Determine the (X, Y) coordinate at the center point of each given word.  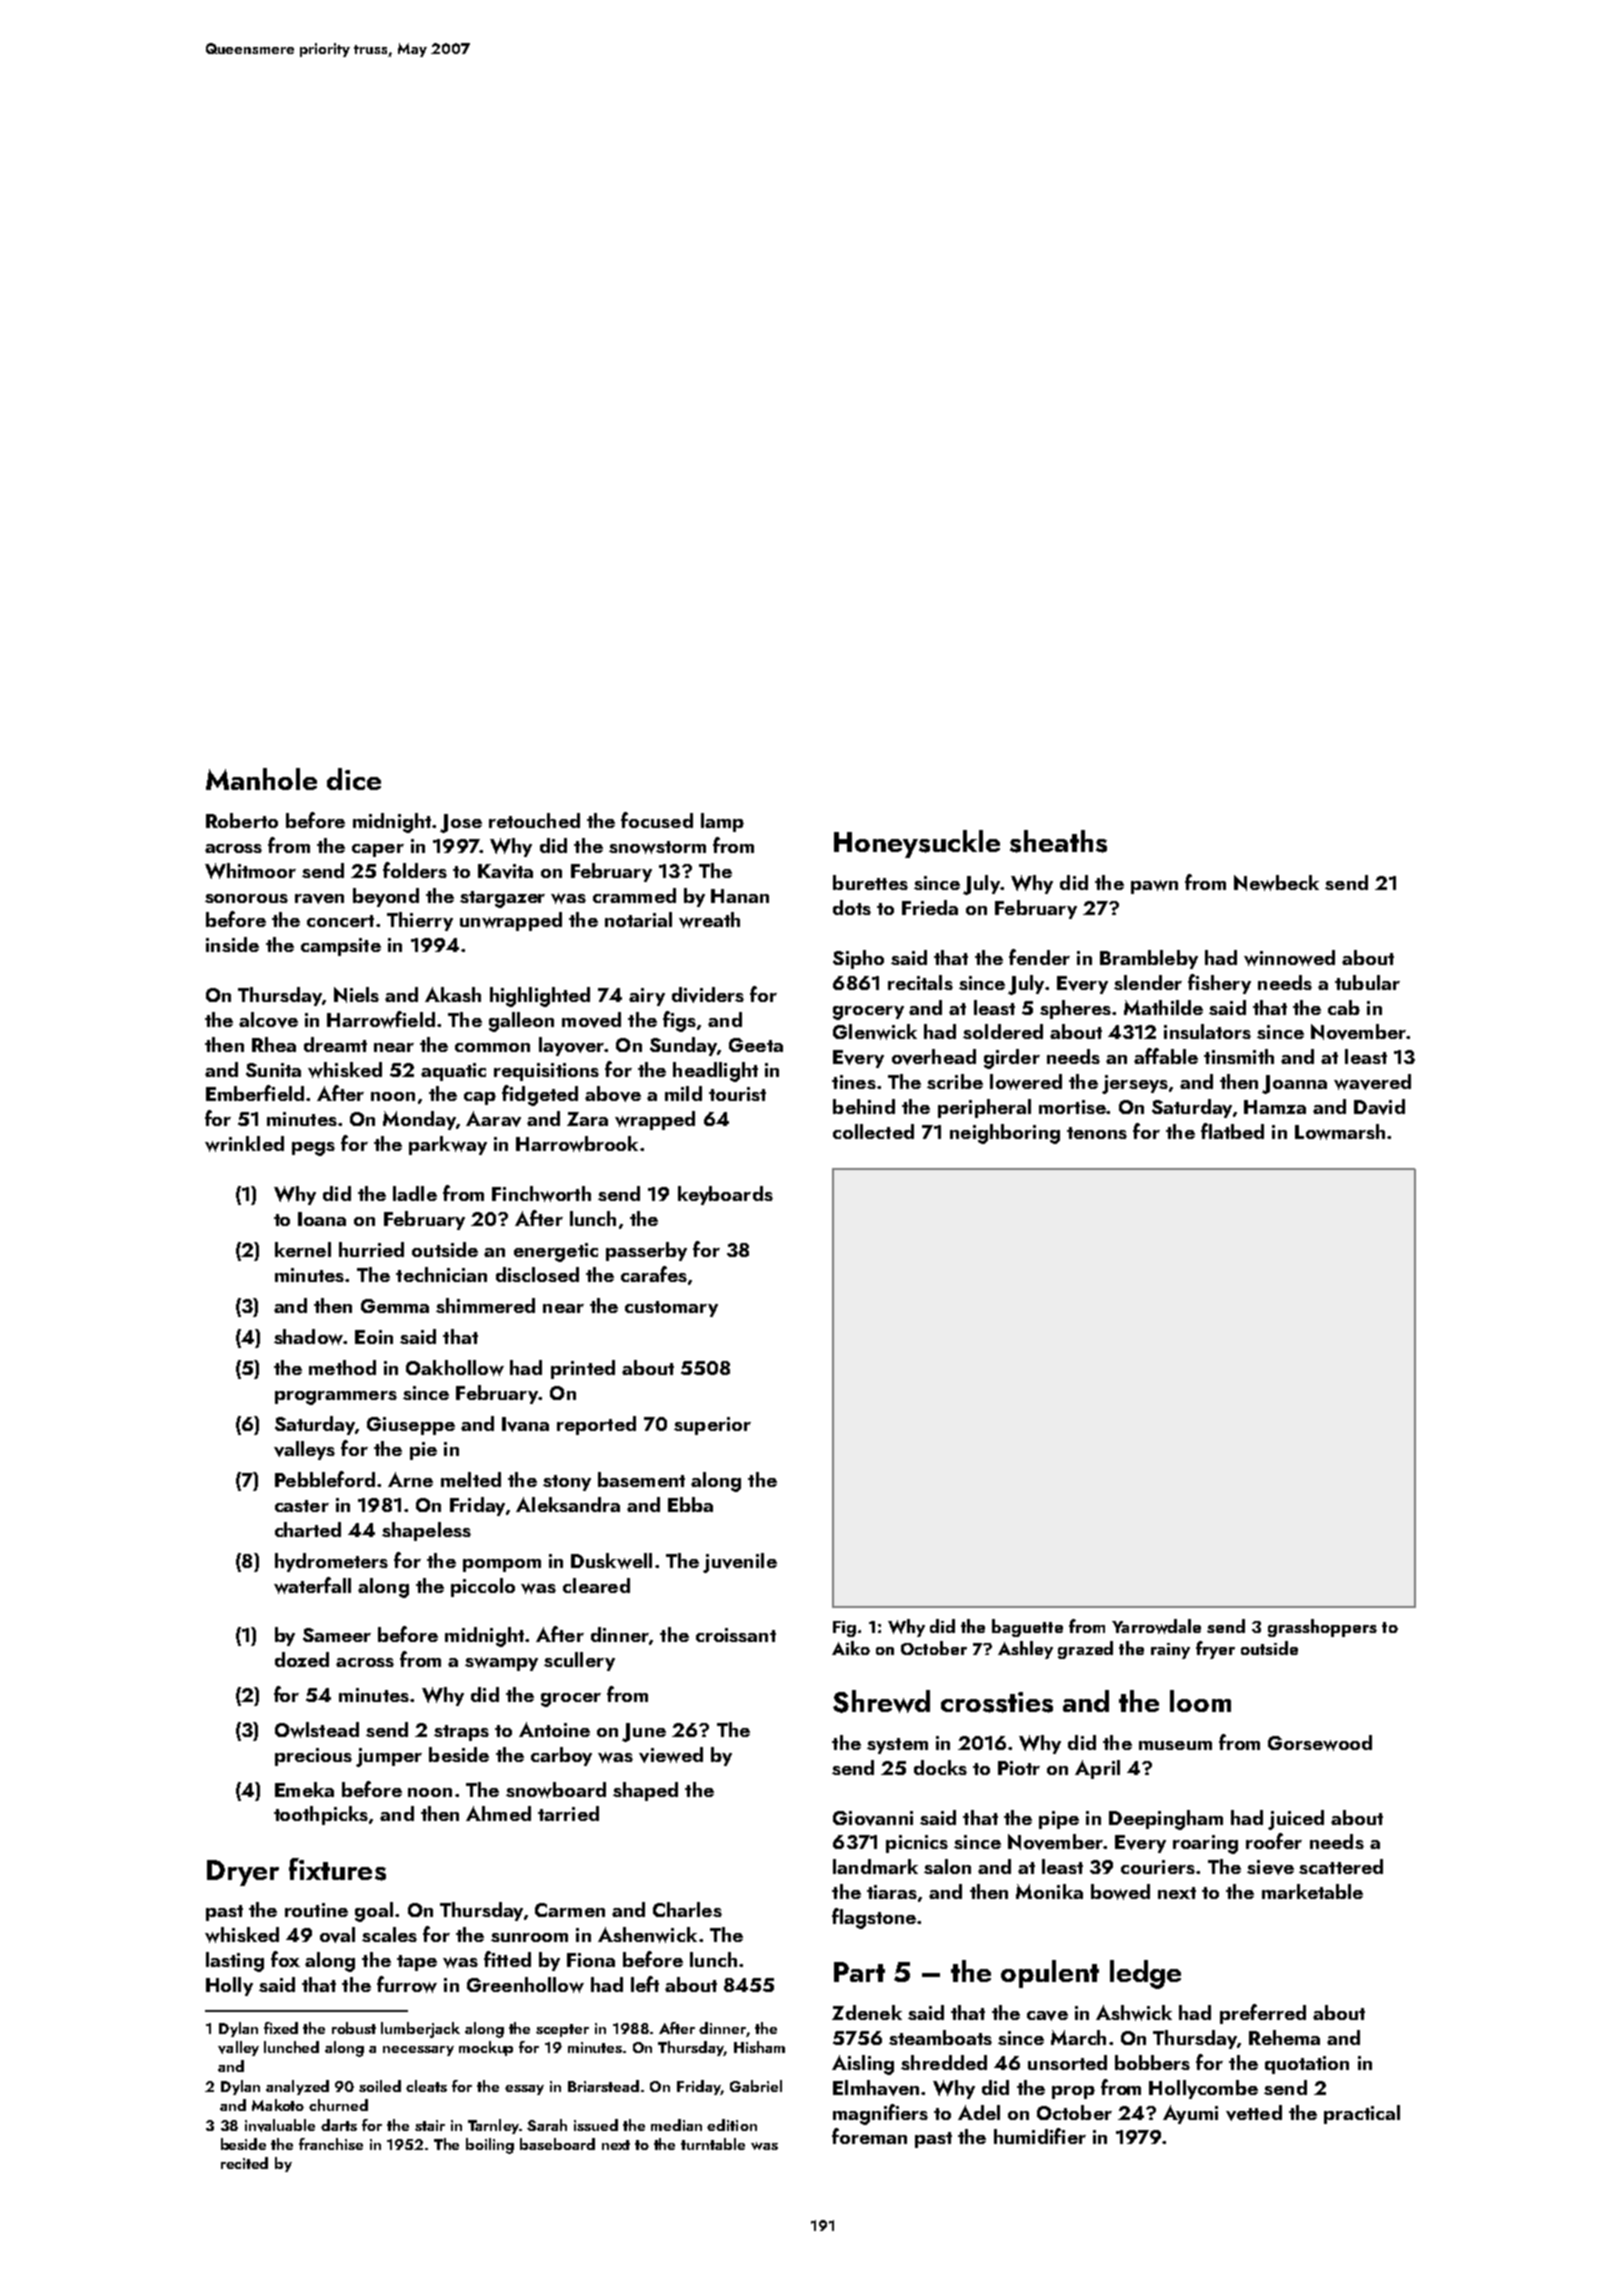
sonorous (246, 898)
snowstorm (657, 847)
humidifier (1040, 2136)
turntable (713, 2144)
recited (244, 2163)
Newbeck (1276, 883)
